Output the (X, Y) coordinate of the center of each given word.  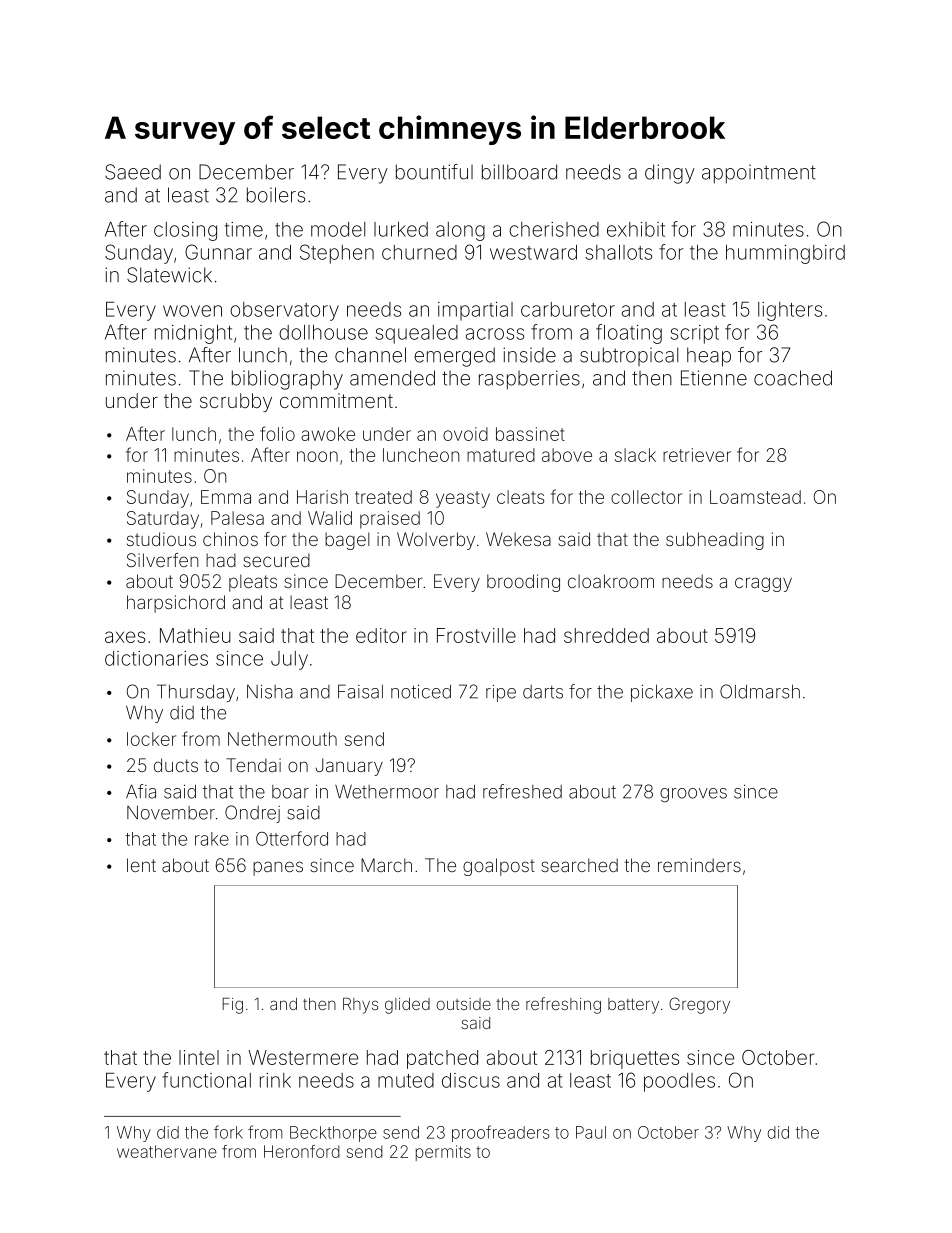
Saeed (133, 172)
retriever (697, 455)
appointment (759, 174)
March (386, 865)
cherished (554, 229)
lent (141, 865)
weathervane (167, 1151)
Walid (330, 518)
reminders (699, 865)
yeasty (463, 499)
